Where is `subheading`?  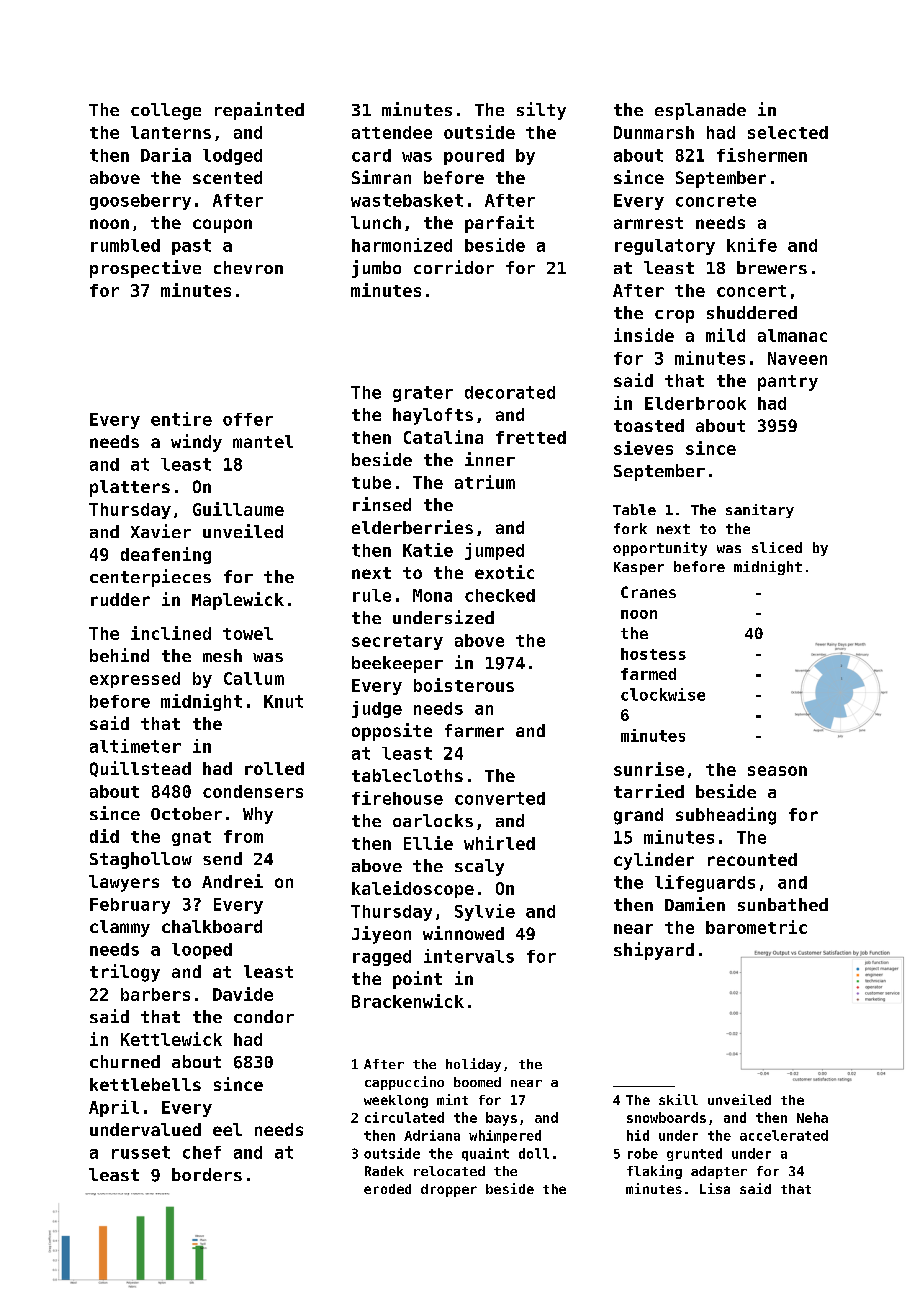 subheading is located at coordinates (726, 816).
